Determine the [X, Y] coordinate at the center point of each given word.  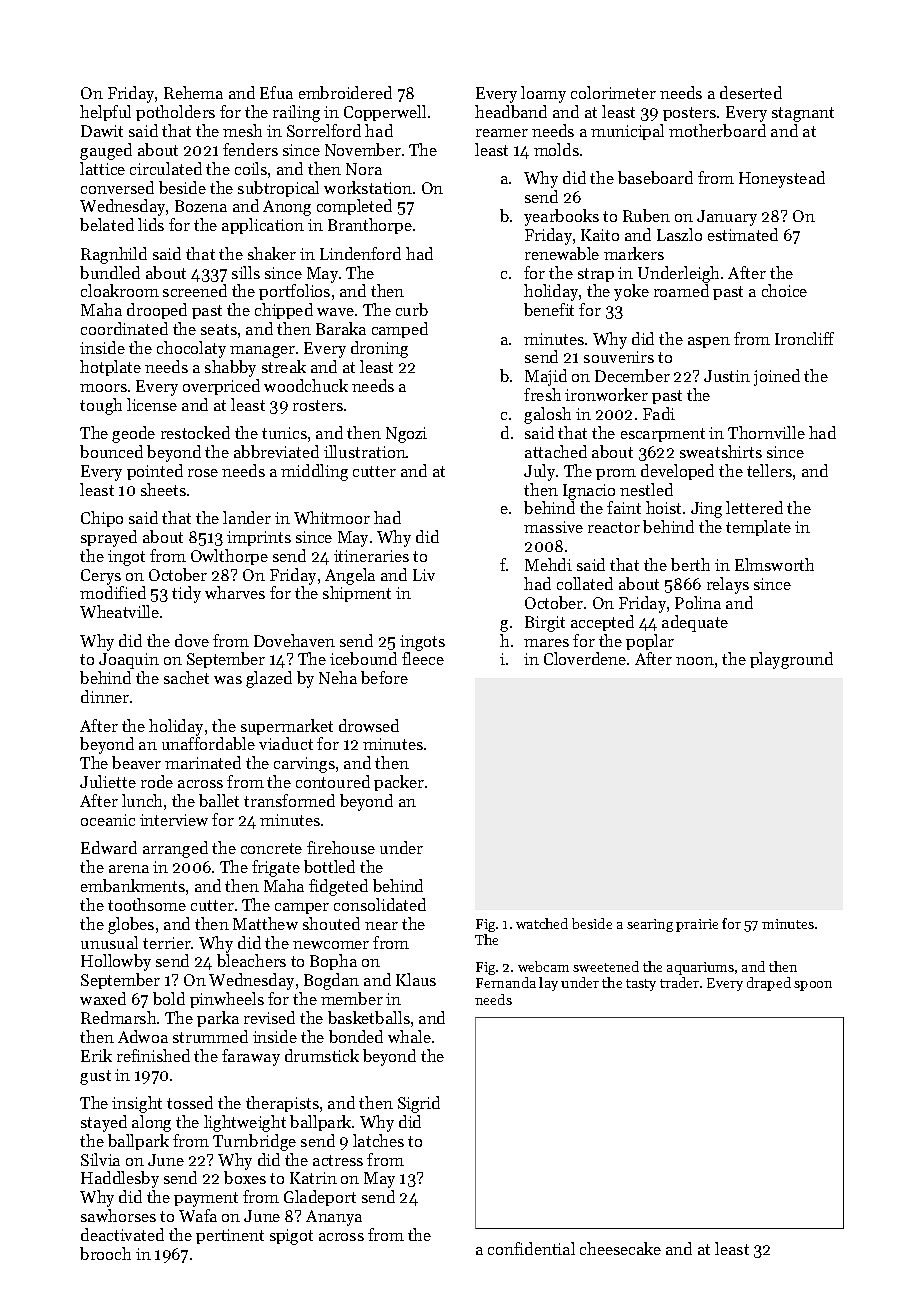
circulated [166, 168]
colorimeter [613, 92]
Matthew [265, 923]
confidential [531, 1248]
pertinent [230, 1236]
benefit [549, 309]
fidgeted [338, 887]
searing [650, 925]
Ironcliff [804, 338]
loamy [543, 94]
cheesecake [620, 1248]
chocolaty [191, 349]
